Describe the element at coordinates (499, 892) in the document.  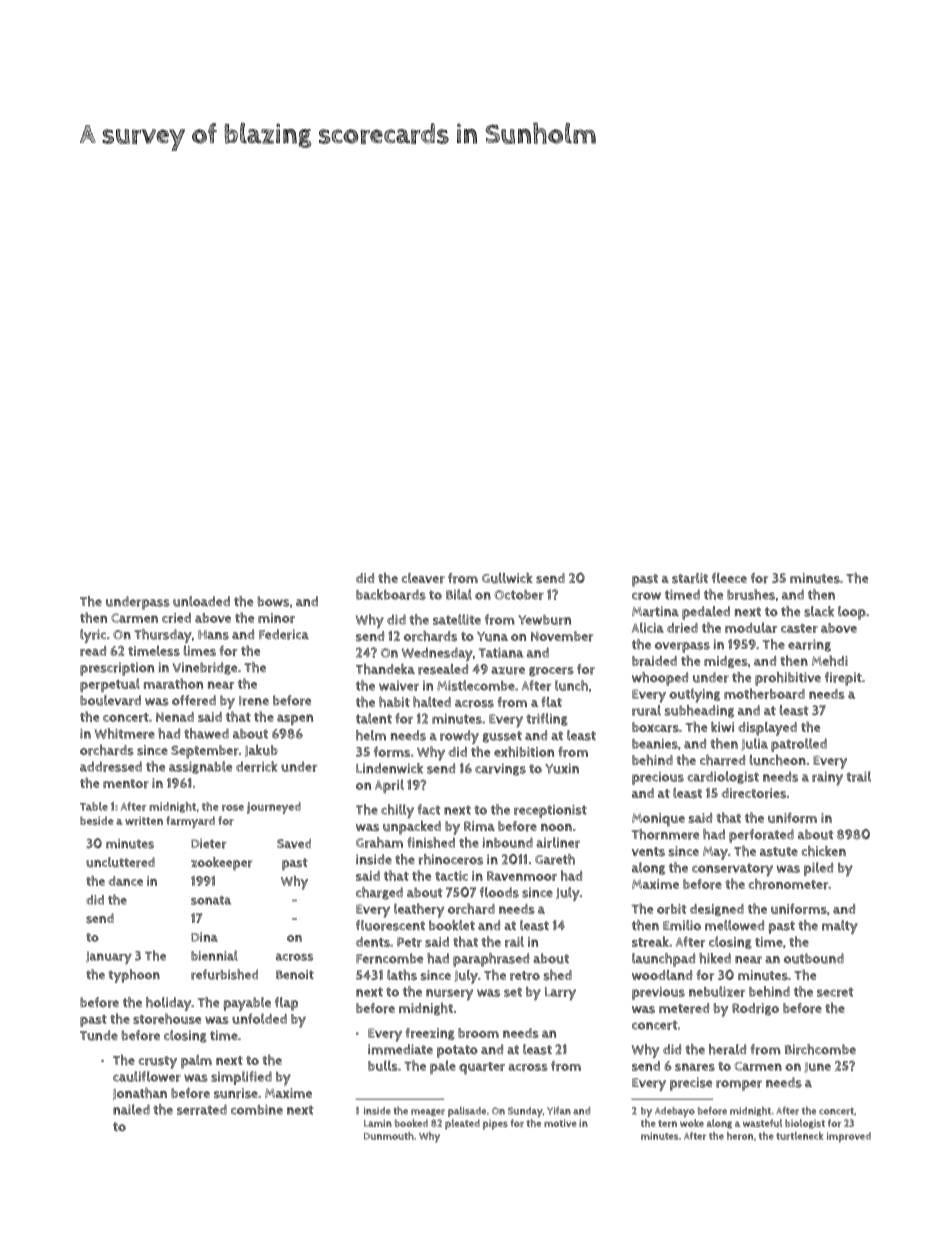
I see `floods` at that location.
